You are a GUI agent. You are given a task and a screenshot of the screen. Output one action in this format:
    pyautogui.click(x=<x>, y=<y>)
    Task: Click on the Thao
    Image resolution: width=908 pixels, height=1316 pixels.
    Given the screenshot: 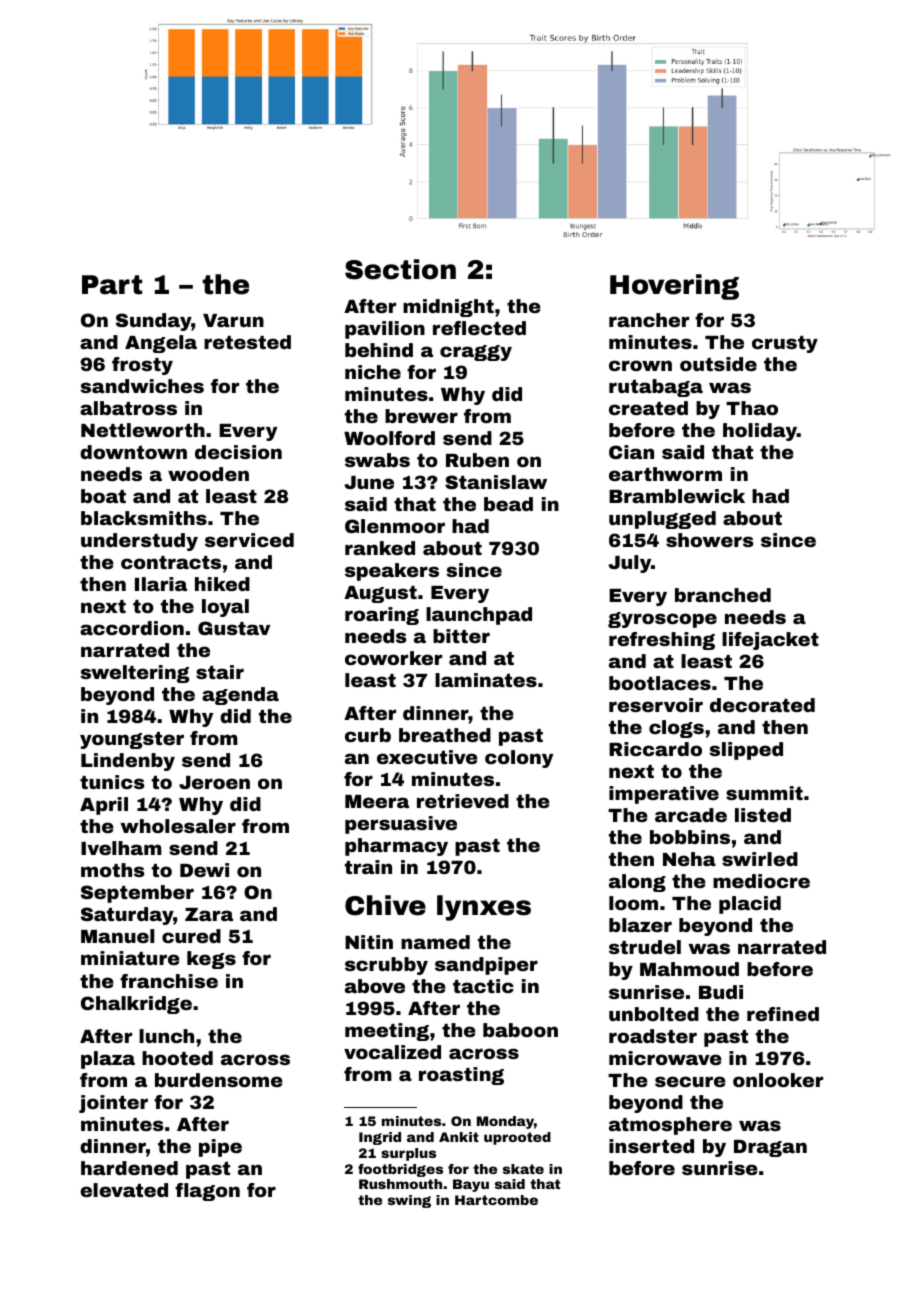 What is the action you would take?
    pyautogui.click(x=752, y=408)
